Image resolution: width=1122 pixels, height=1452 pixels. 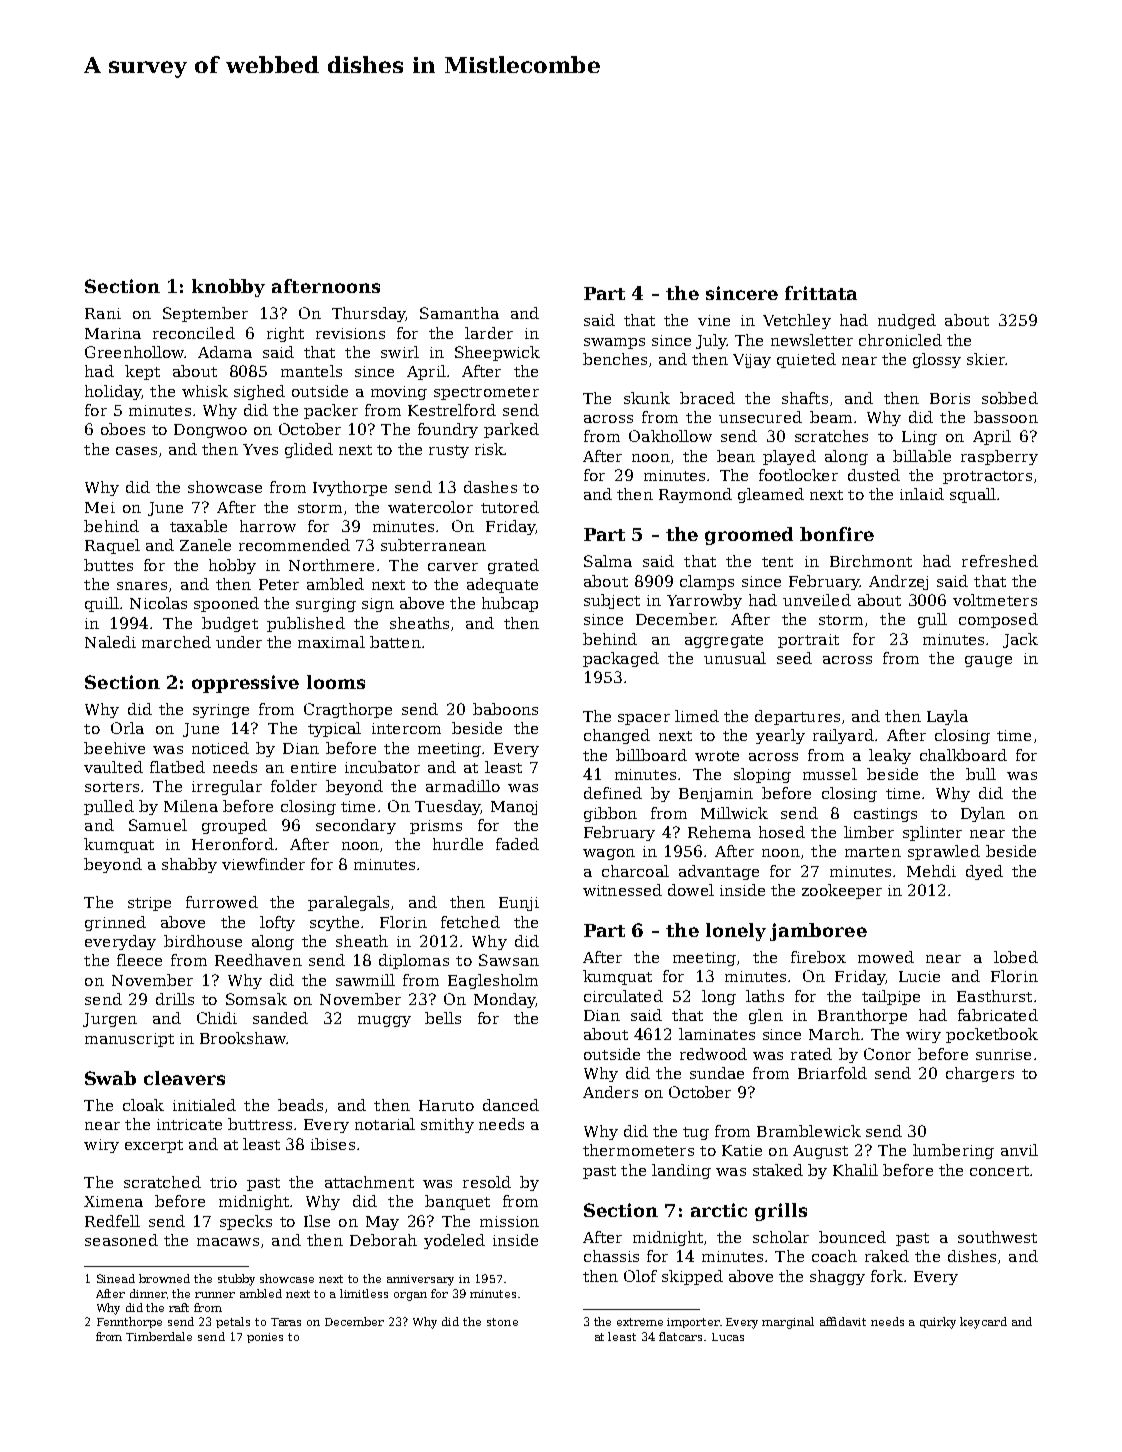 What do you see at coordinates (110, 1020) in the image?
I see `Jurgen` at bounding box center [110, 1020].
